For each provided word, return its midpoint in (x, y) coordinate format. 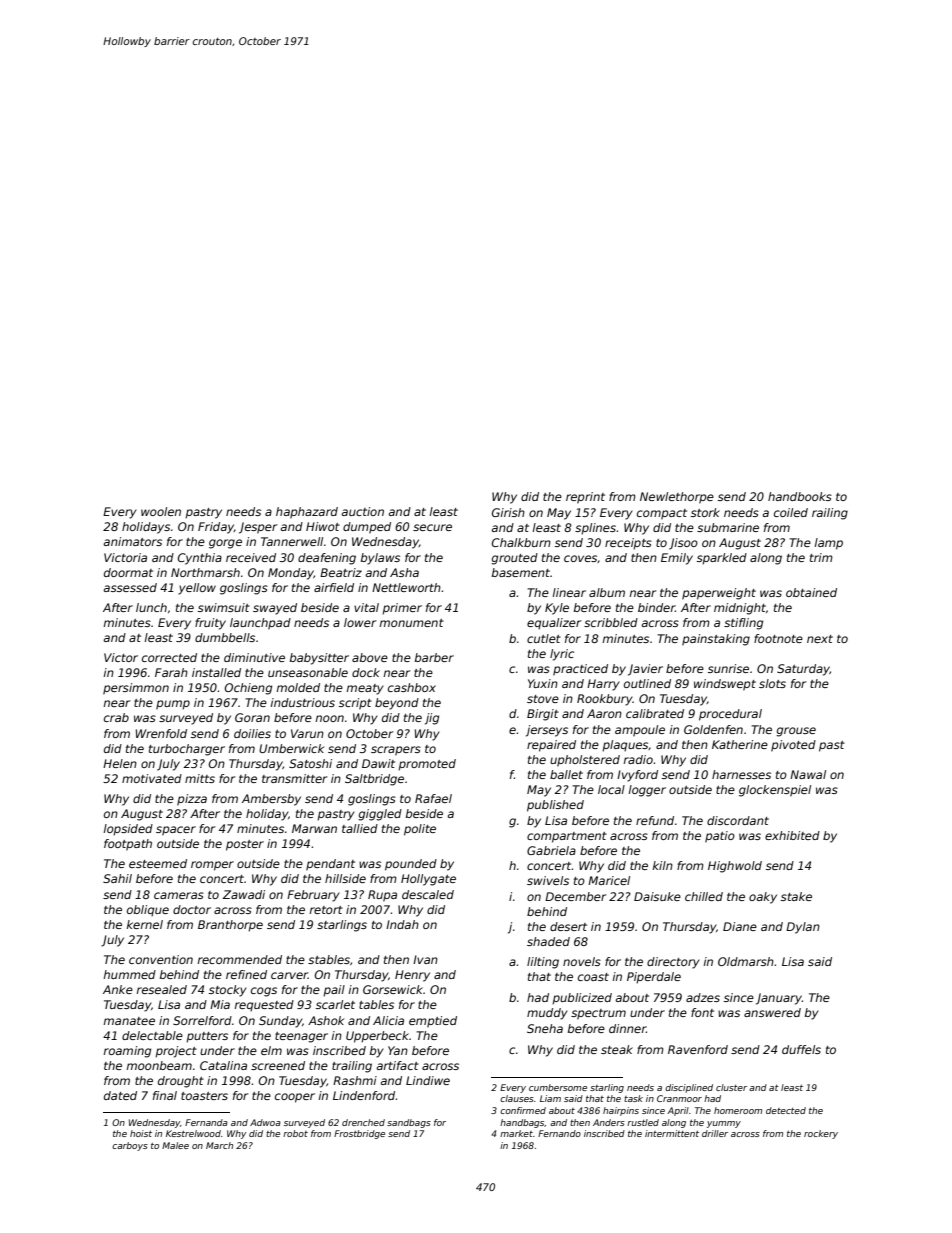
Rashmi (355, 1080)
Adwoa (265, 1122)
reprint (585, 498)
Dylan (803, 928)
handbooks (800, 496)
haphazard (307, 513)
